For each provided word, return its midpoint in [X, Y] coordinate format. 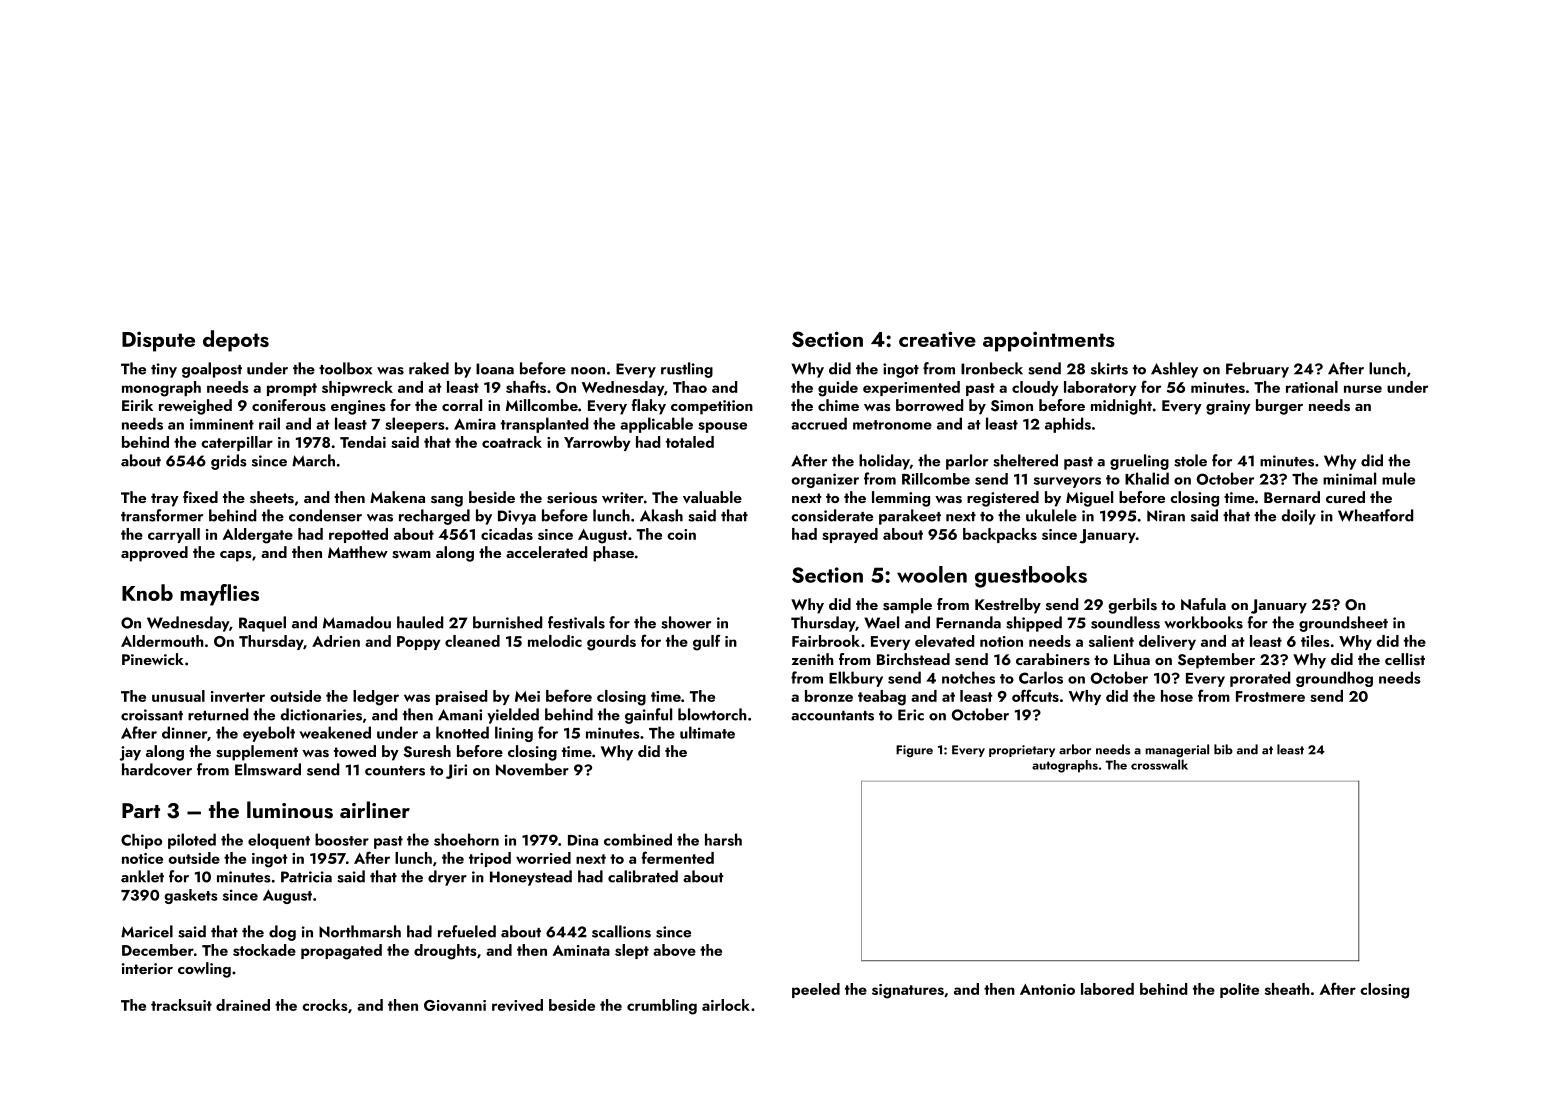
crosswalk [1159, 764]
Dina [583, 840]
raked [429, 368]
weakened [335, 732]
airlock [726, 1005]
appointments [1049, 341]
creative [937, 339]
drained [243, 1005]
